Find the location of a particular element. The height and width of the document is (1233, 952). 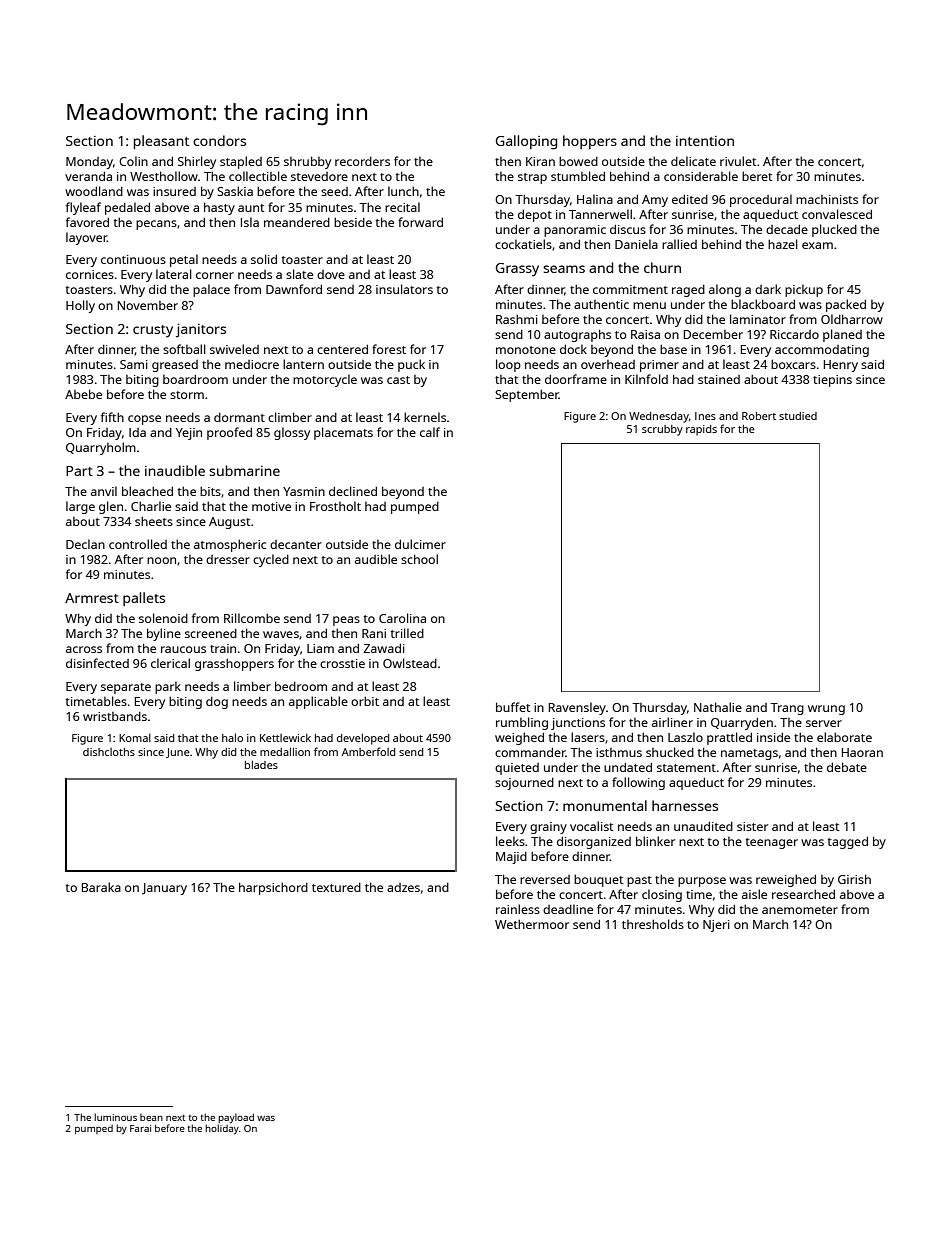

Sami is located at coordinates (134, 364).
